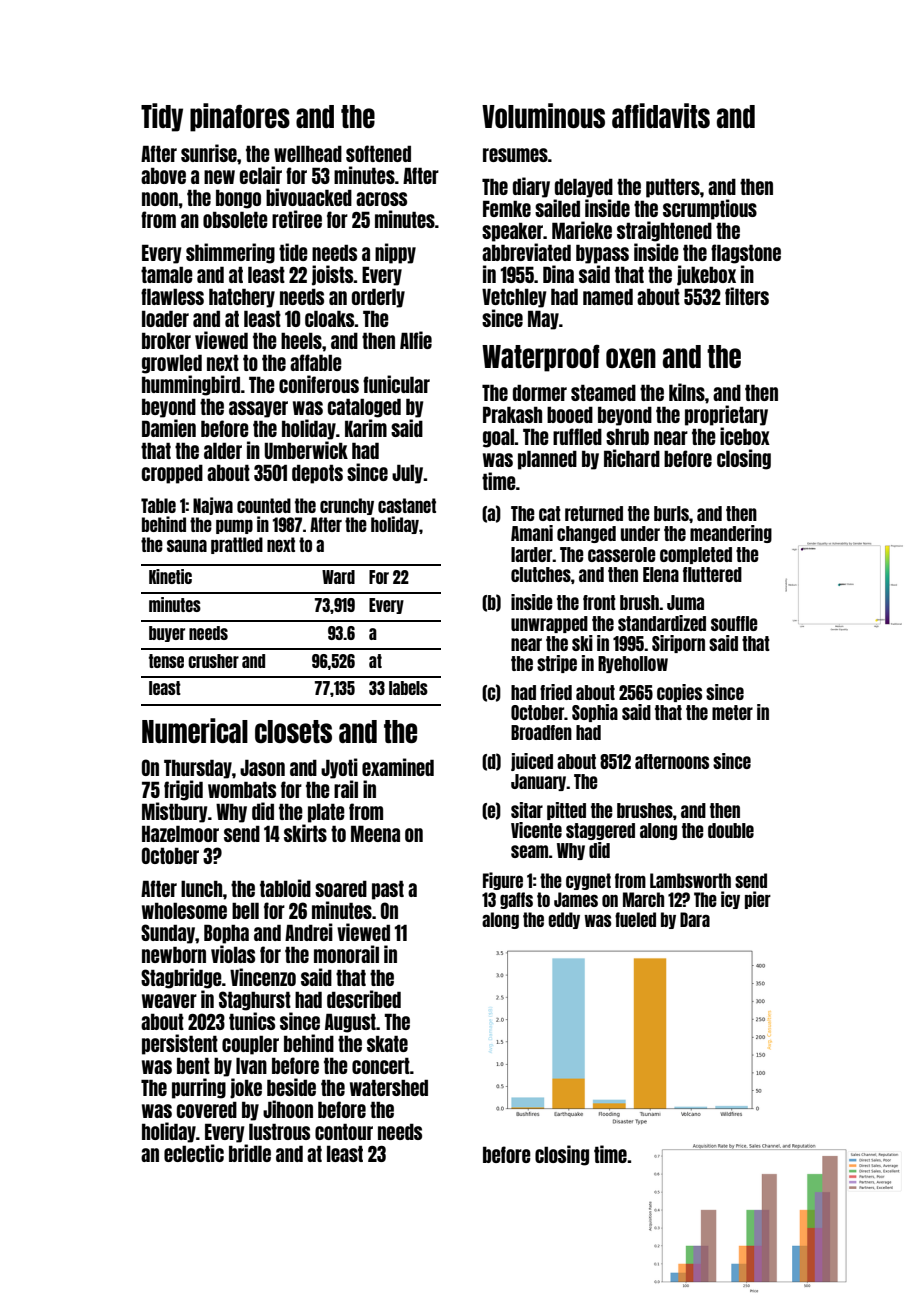 Image resolution: width=924 pixels, height=1314 pixels. I want to click on tamale, so click(167, 274).
